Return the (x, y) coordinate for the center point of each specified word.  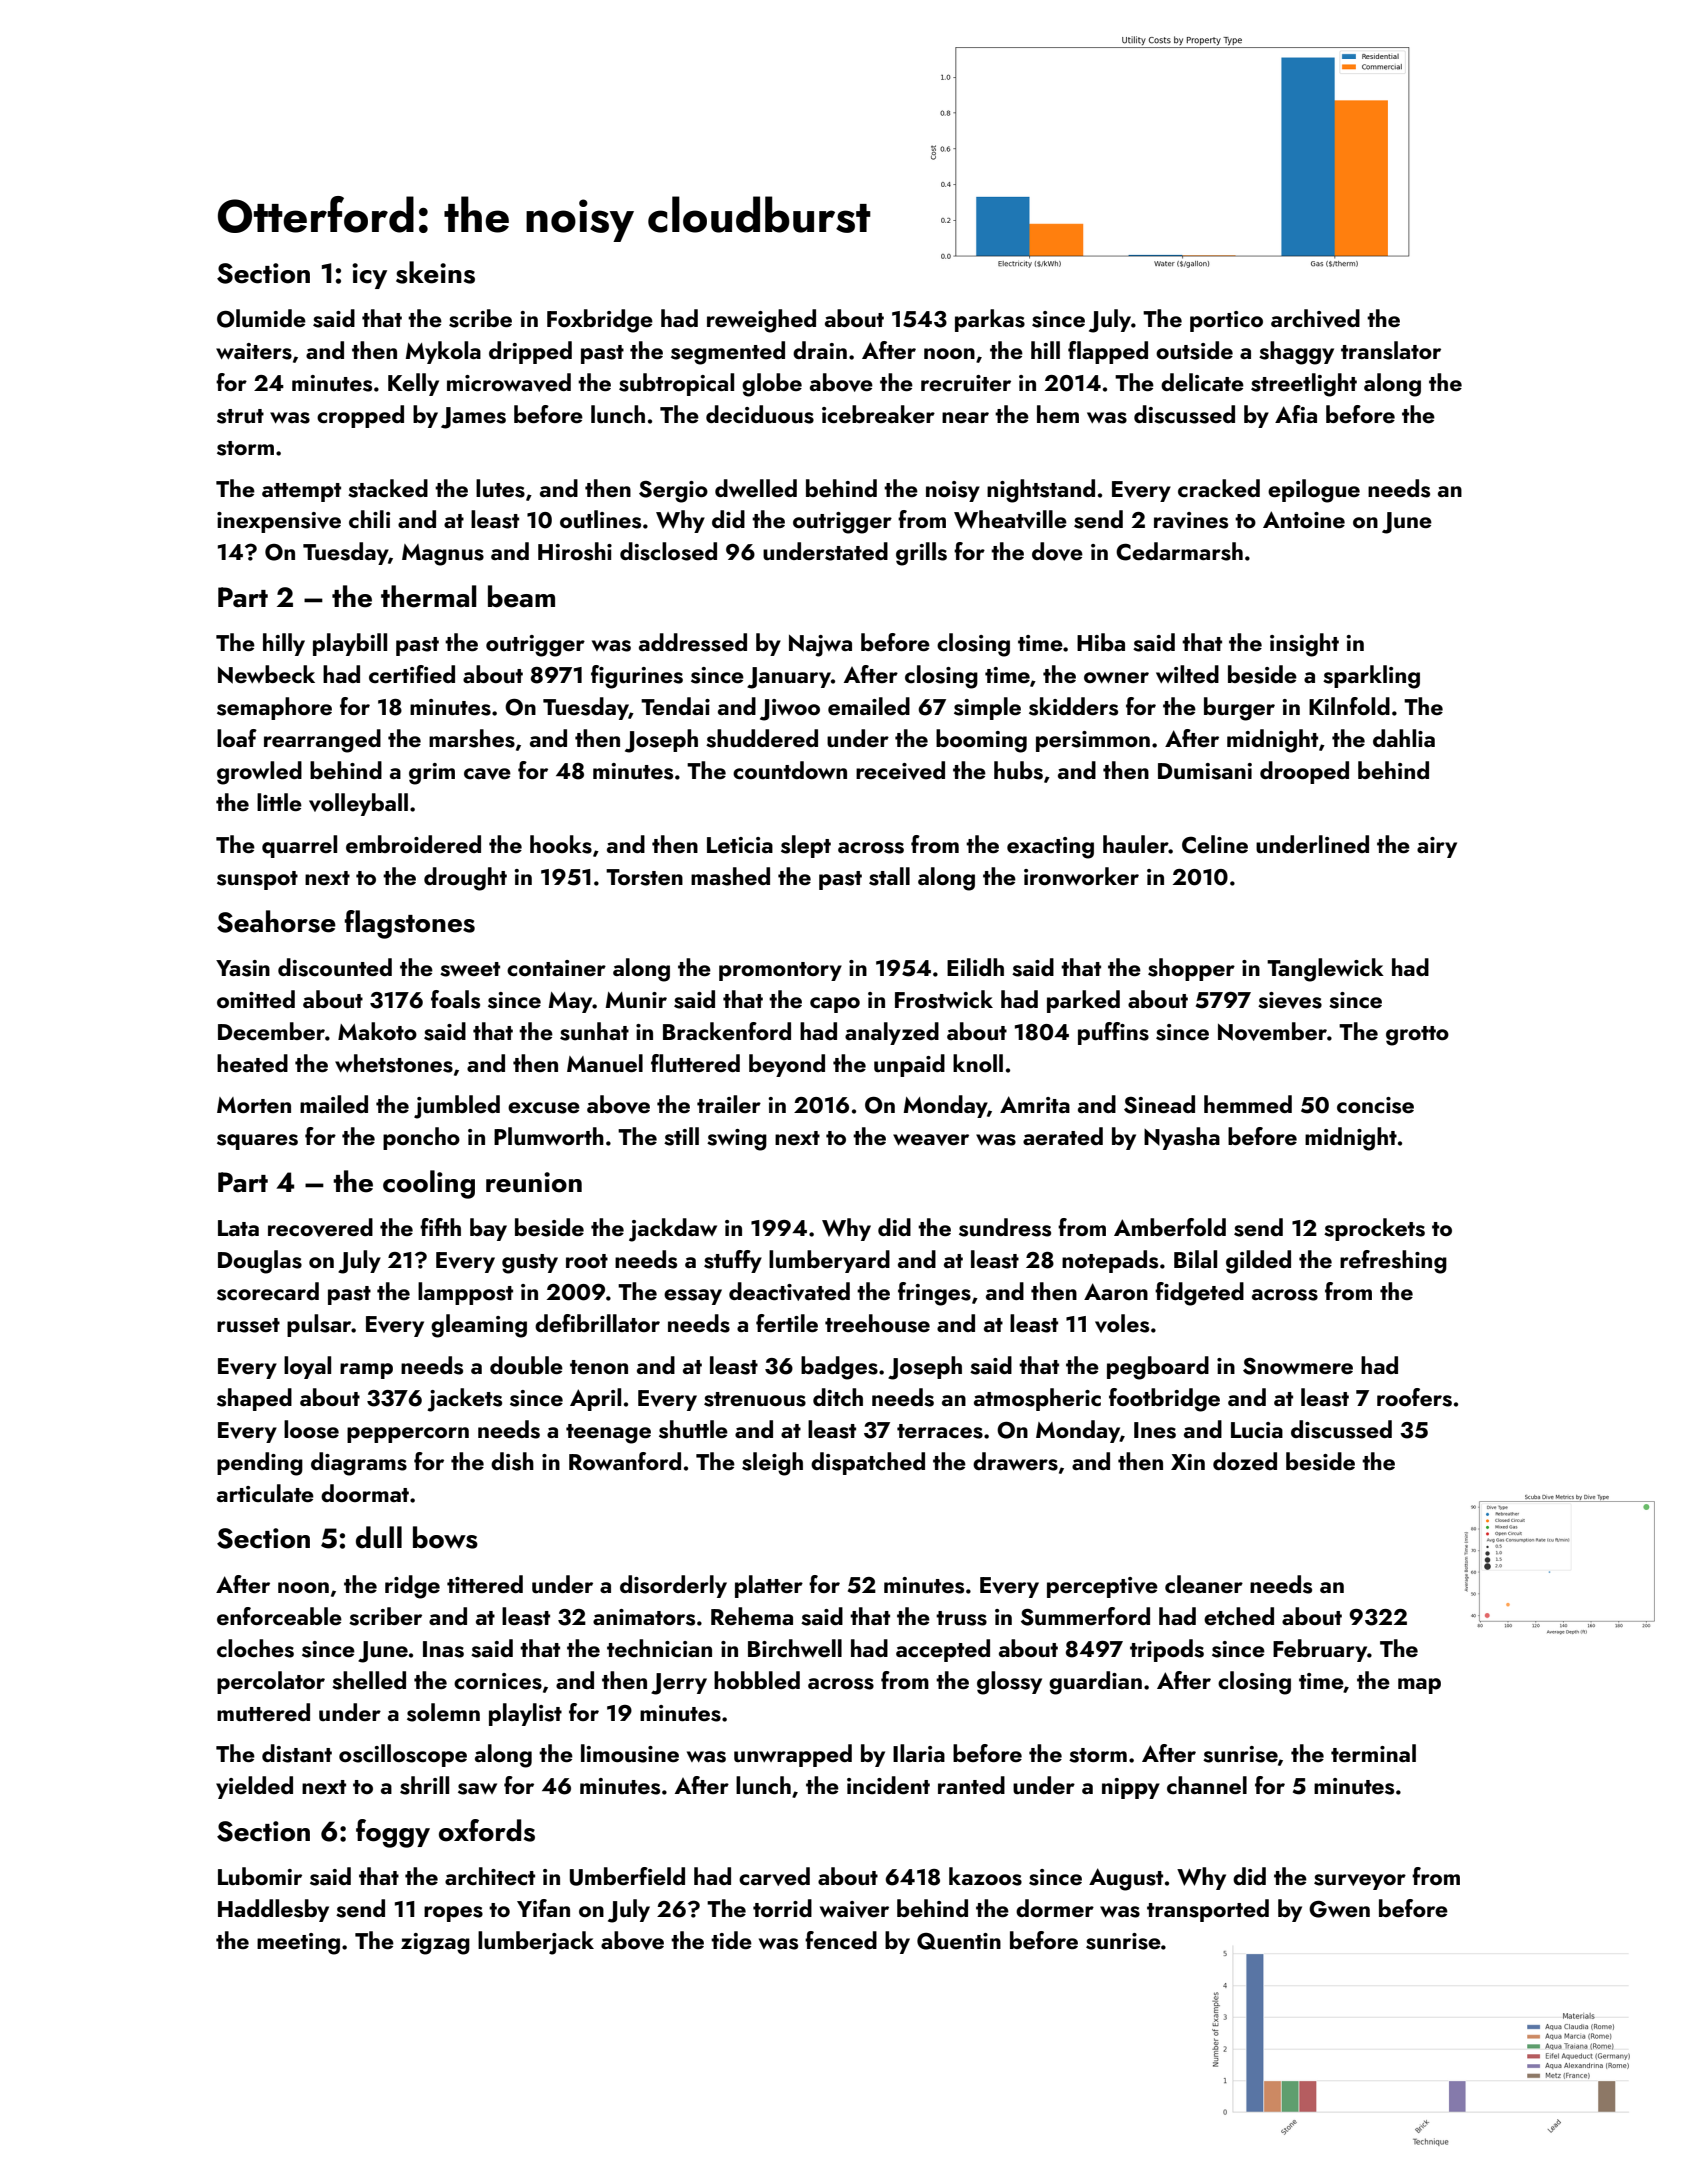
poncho (421, 1138)
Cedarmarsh (1179, 551)
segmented (728, 353)
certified (412, 674)
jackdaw (673, 1230)
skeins (435, 272)
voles (1122, 1323)
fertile (787, 1323)
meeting (298, 1944)
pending (260, 1464)
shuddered (762, 738)
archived (1315, 318)
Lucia (1257, 1430)
